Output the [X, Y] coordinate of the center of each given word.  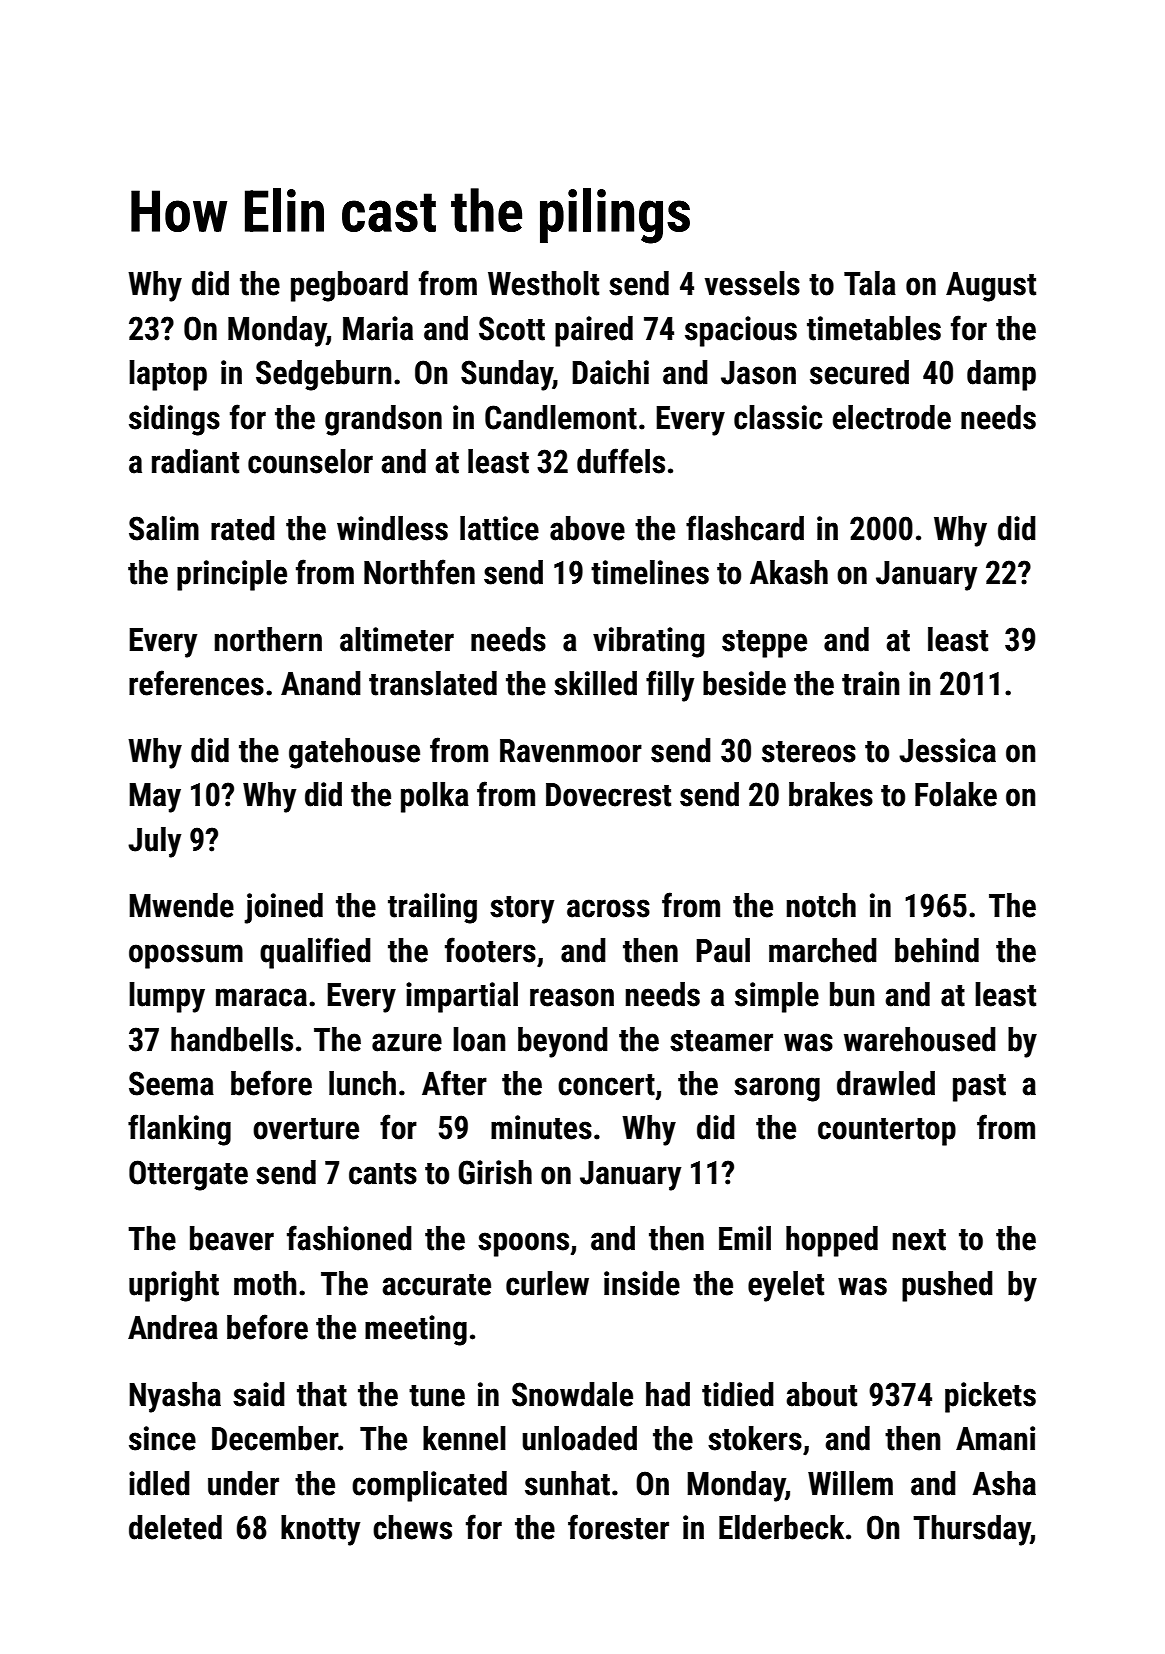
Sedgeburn [323, 375]
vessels [752, 283]
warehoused [920, 1039]
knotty [320, 1530]
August [991, 287]
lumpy [167, 997]
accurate [436, 1285]
